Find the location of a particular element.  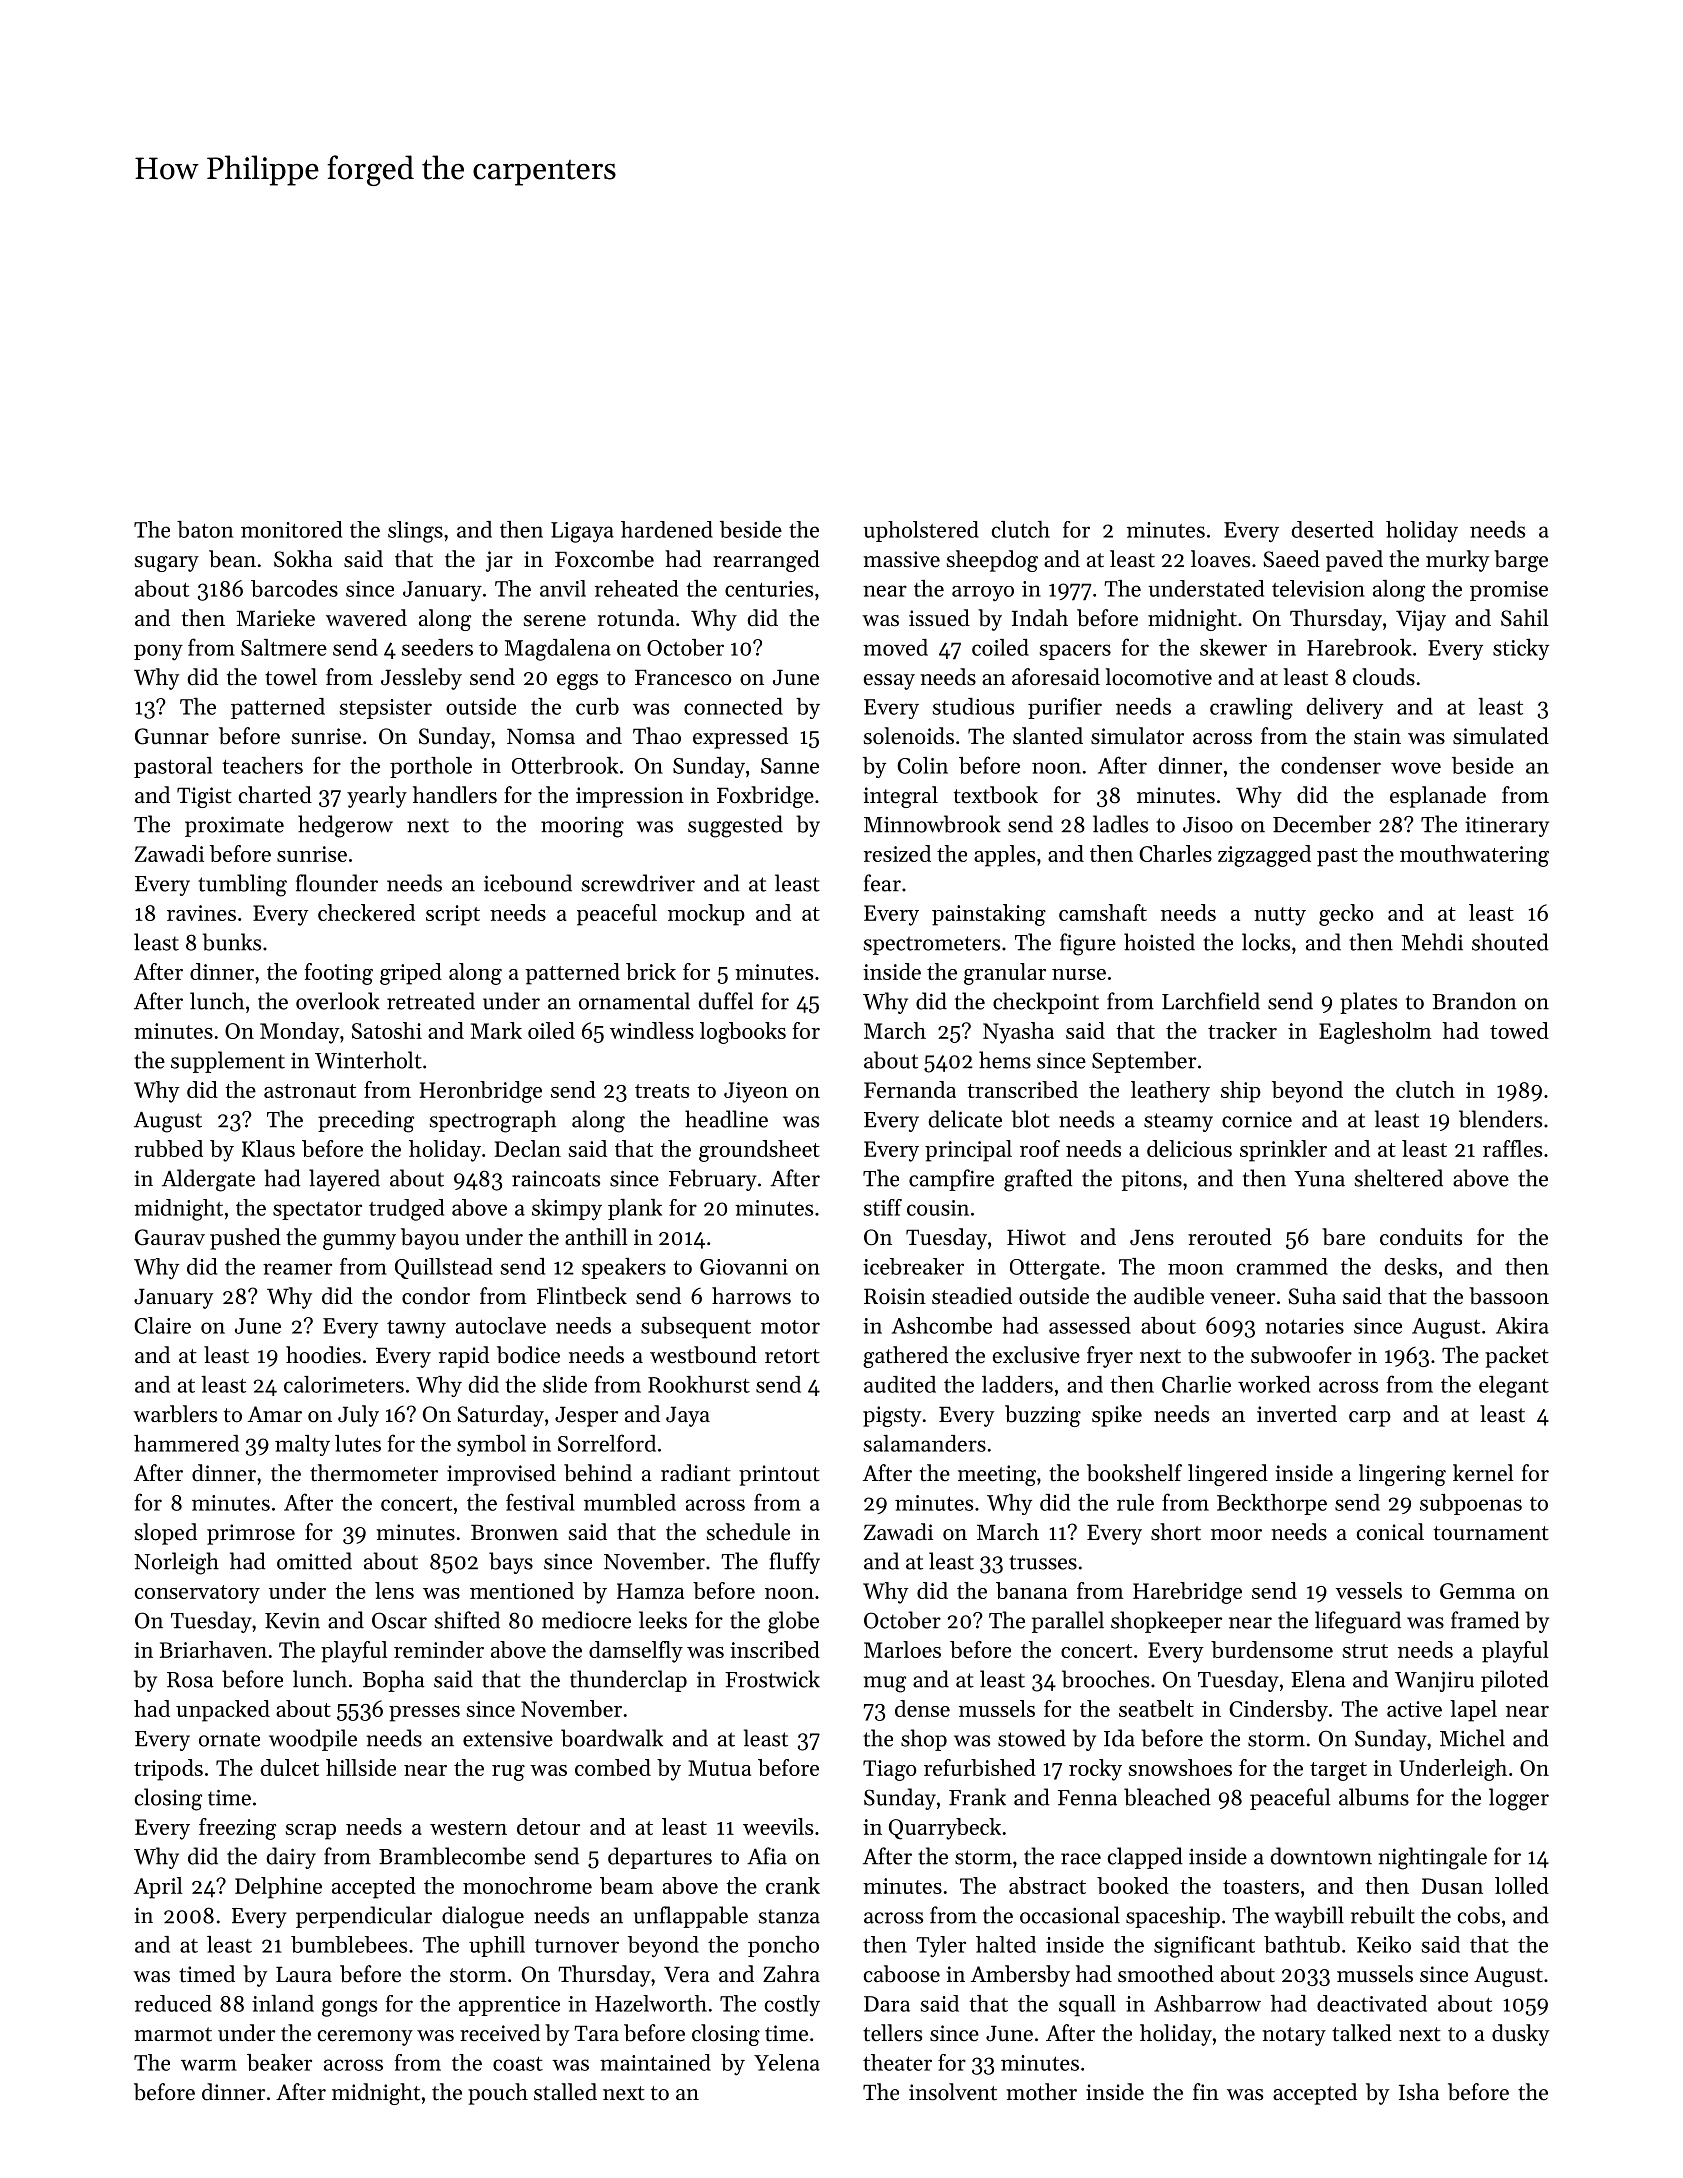

fear is located at coordinates (882, 883).
